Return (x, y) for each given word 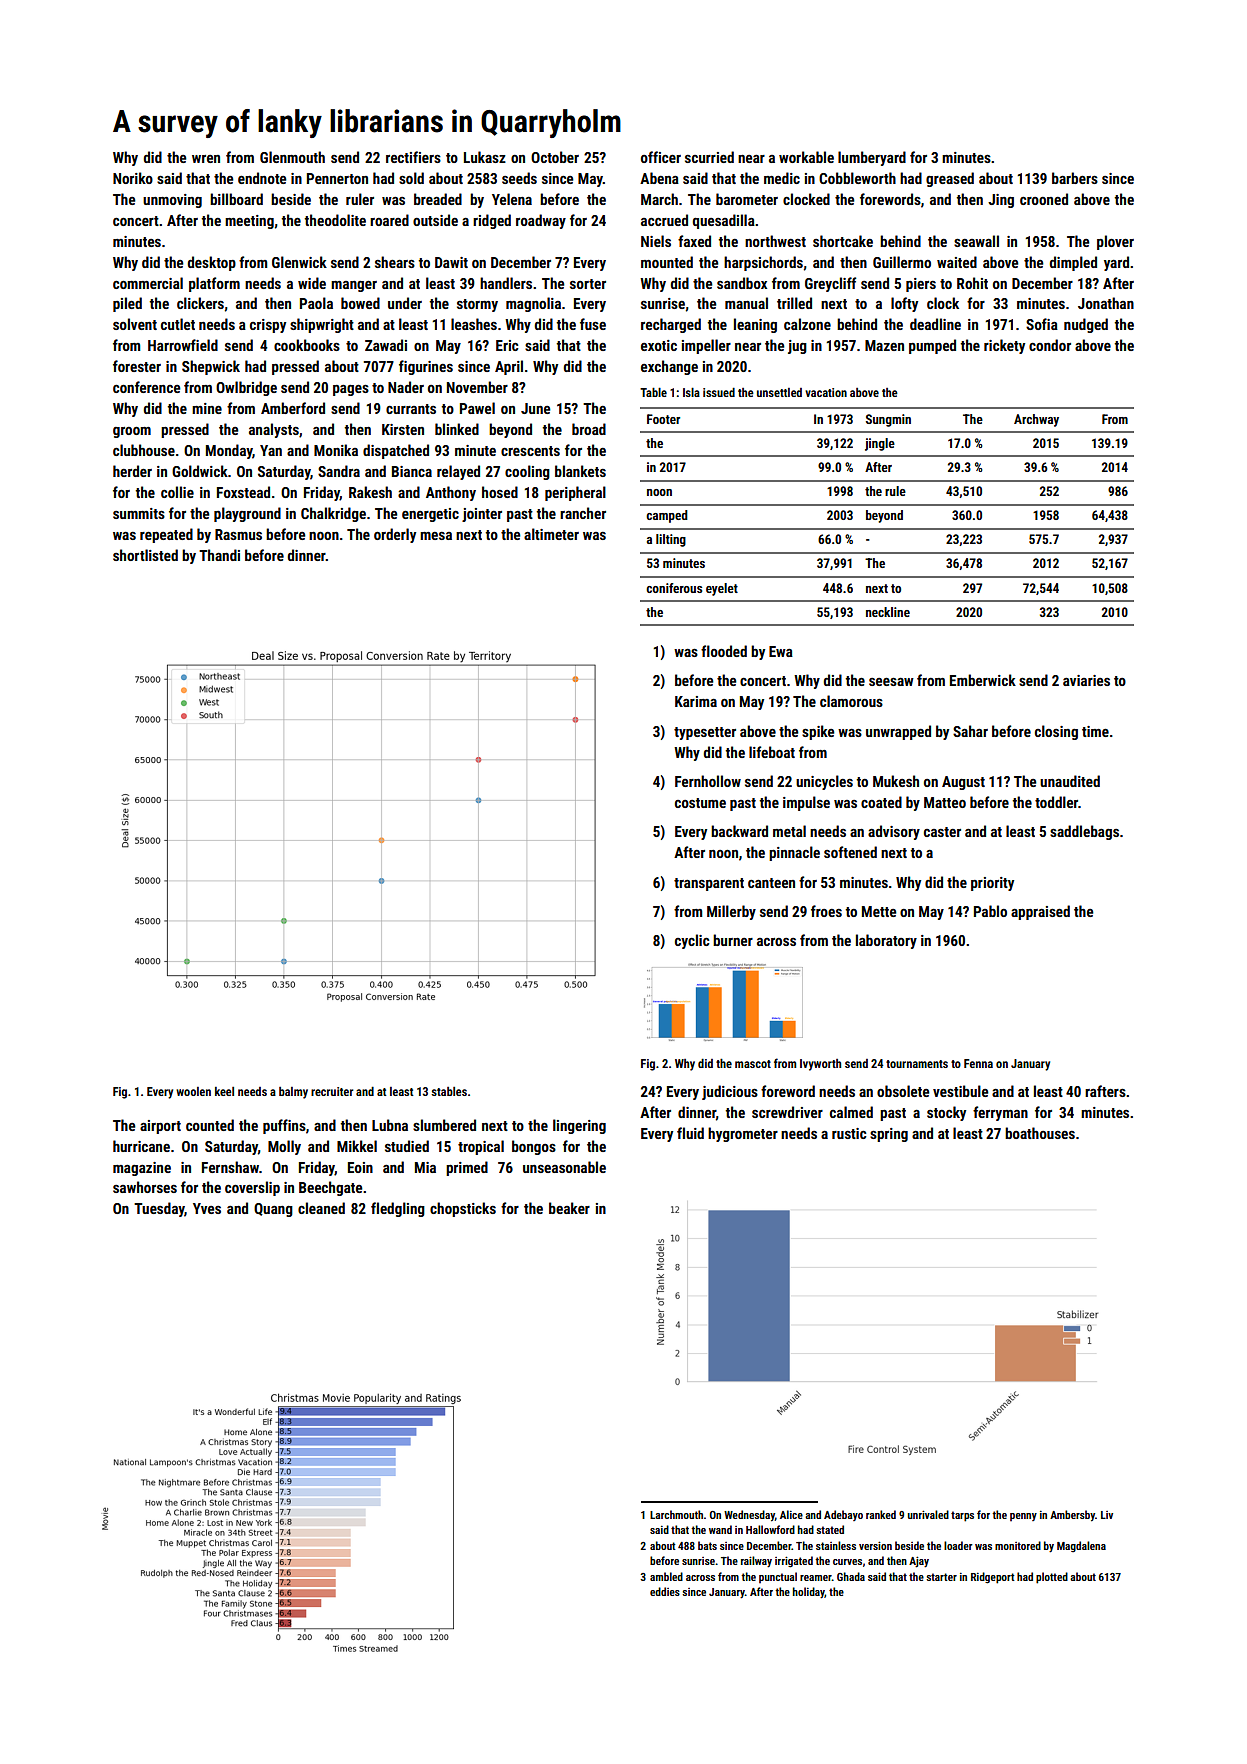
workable (806, 157)
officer (661, 157)
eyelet (722, 589)
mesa (436, 536)
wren (206, 159)
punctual (778, 1577)
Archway (1036, 420)
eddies (665, 1591)
